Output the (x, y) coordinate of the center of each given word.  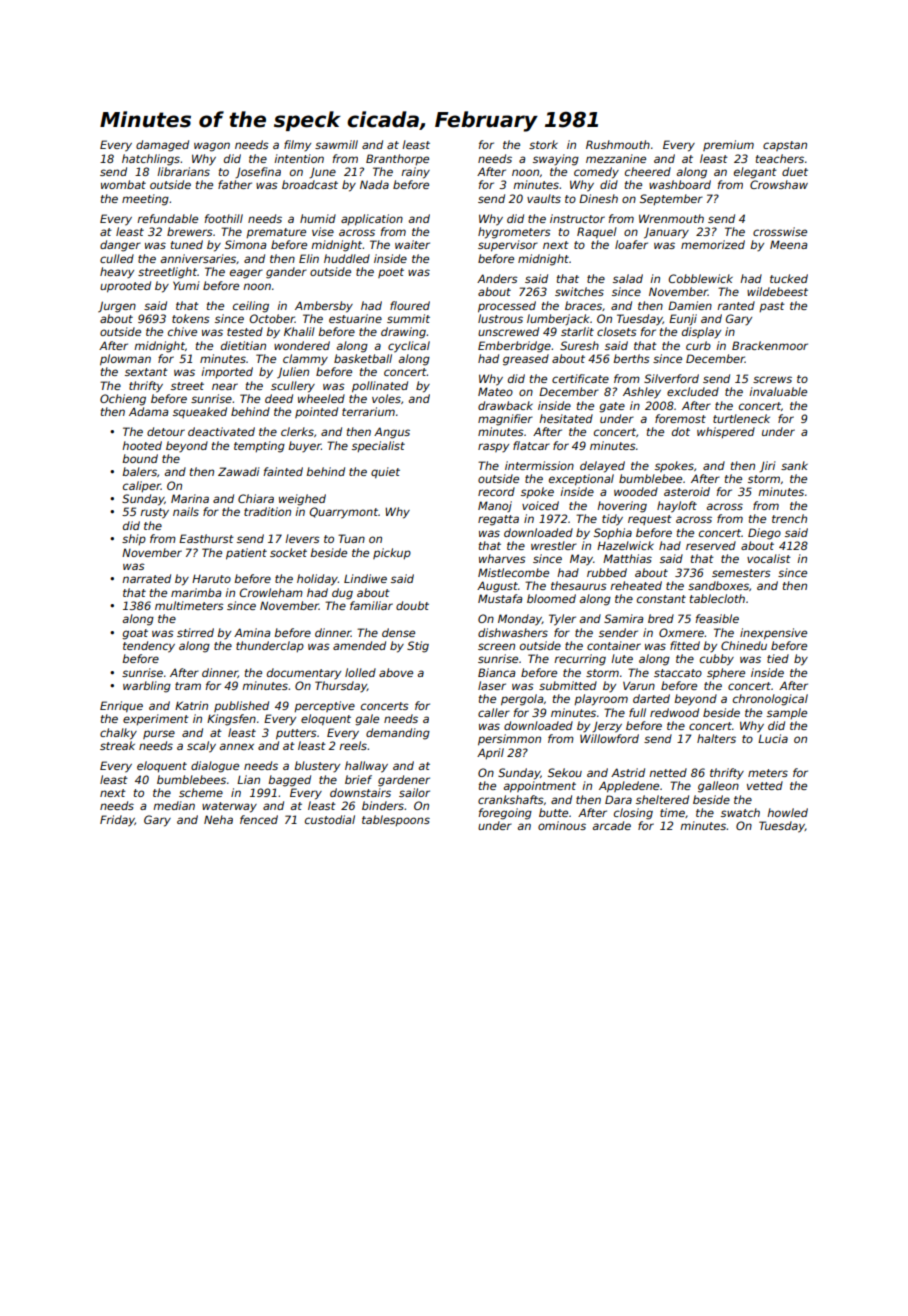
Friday (117, 821)
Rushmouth (618, 144)
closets (617, 331)
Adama (149, 411)
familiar (371, 605)
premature (276, 233)
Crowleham (271, 592)
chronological (770, 700)
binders (383, 805)
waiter (412, 244)
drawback (505, 405)
